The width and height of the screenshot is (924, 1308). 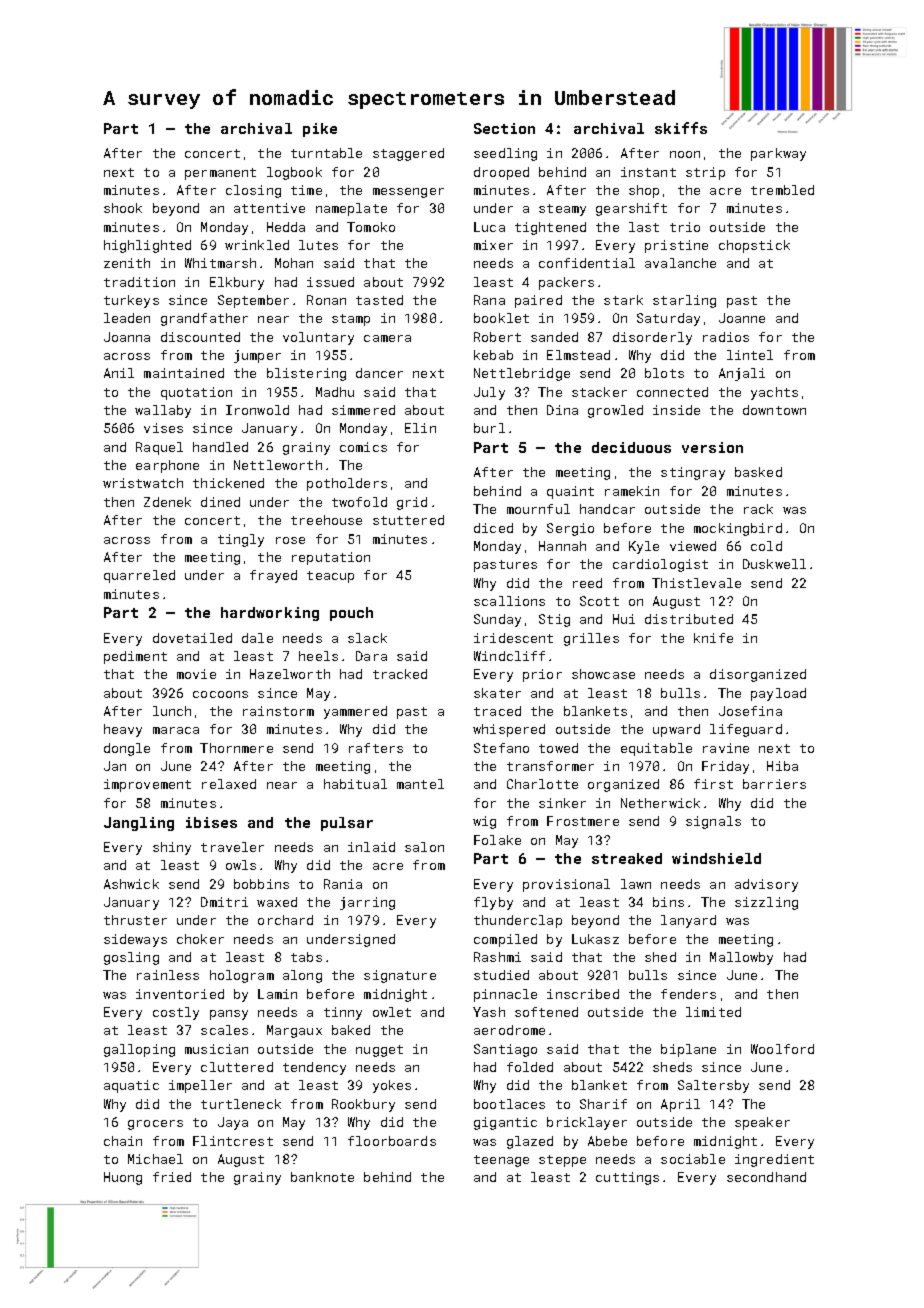 I want to click on frayed, so click(x=273, y=576).
